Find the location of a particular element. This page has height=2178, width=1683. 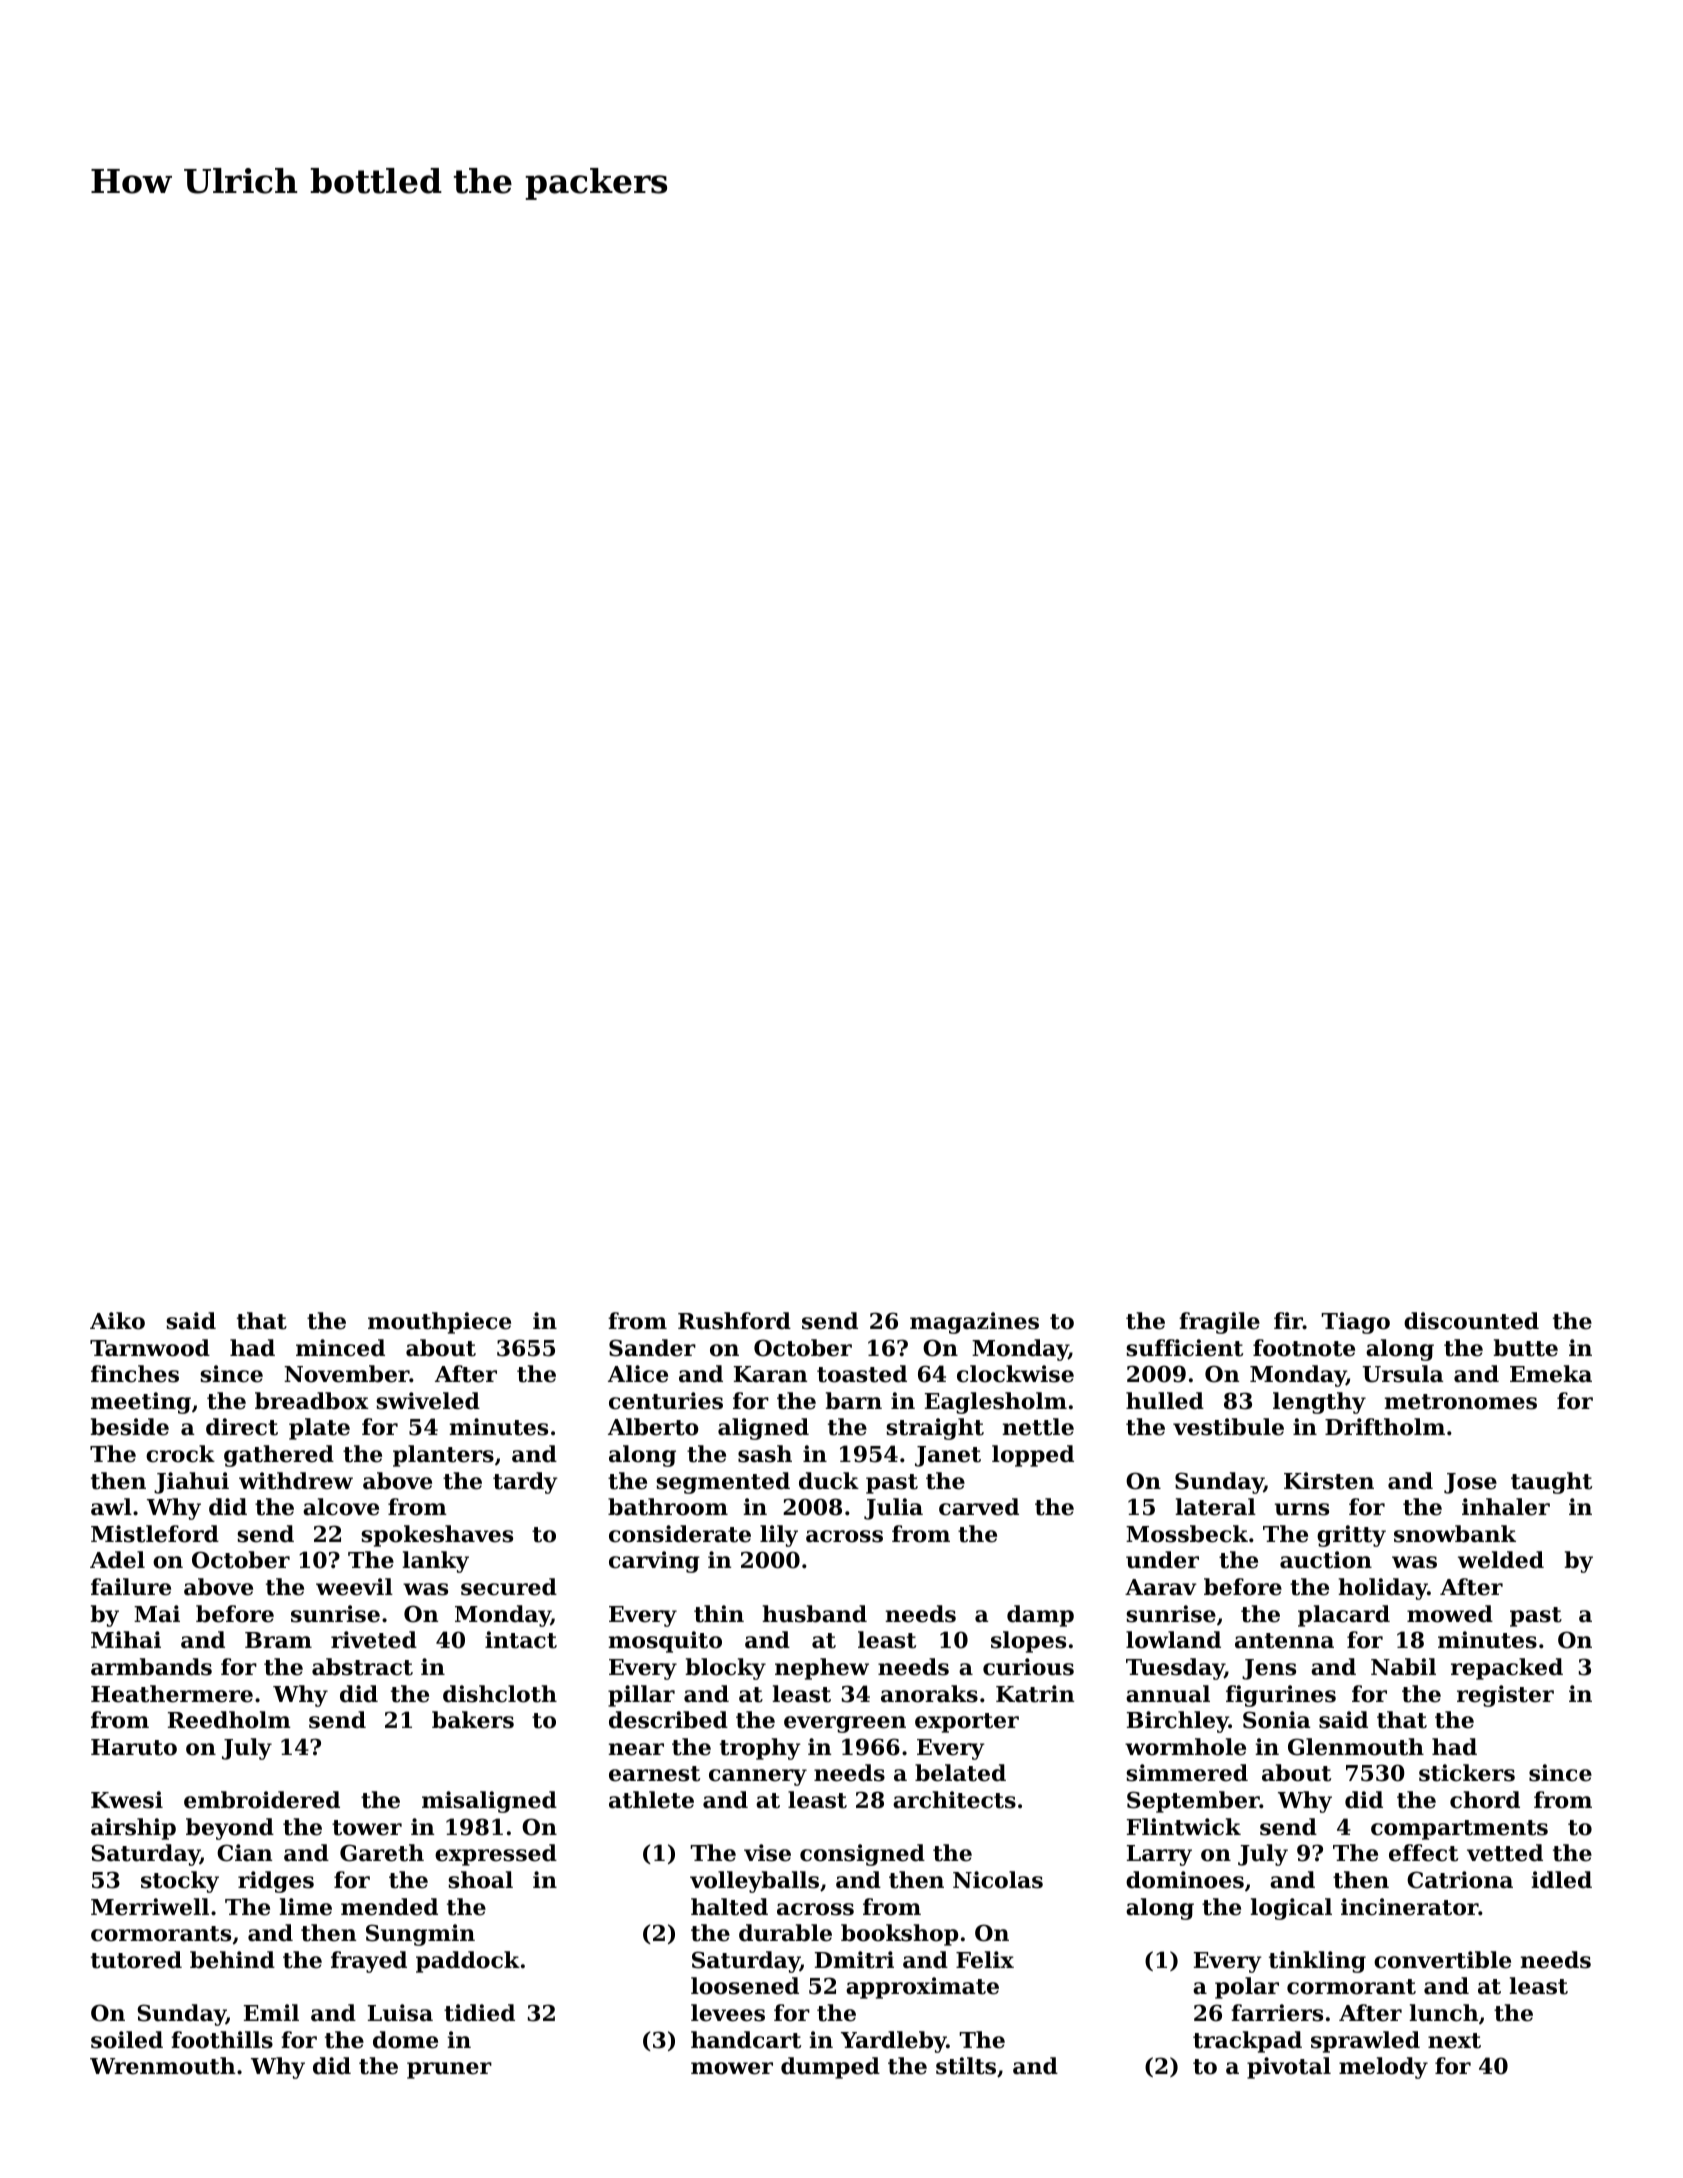

tinkling is located at coordinates (1317, 1962).
